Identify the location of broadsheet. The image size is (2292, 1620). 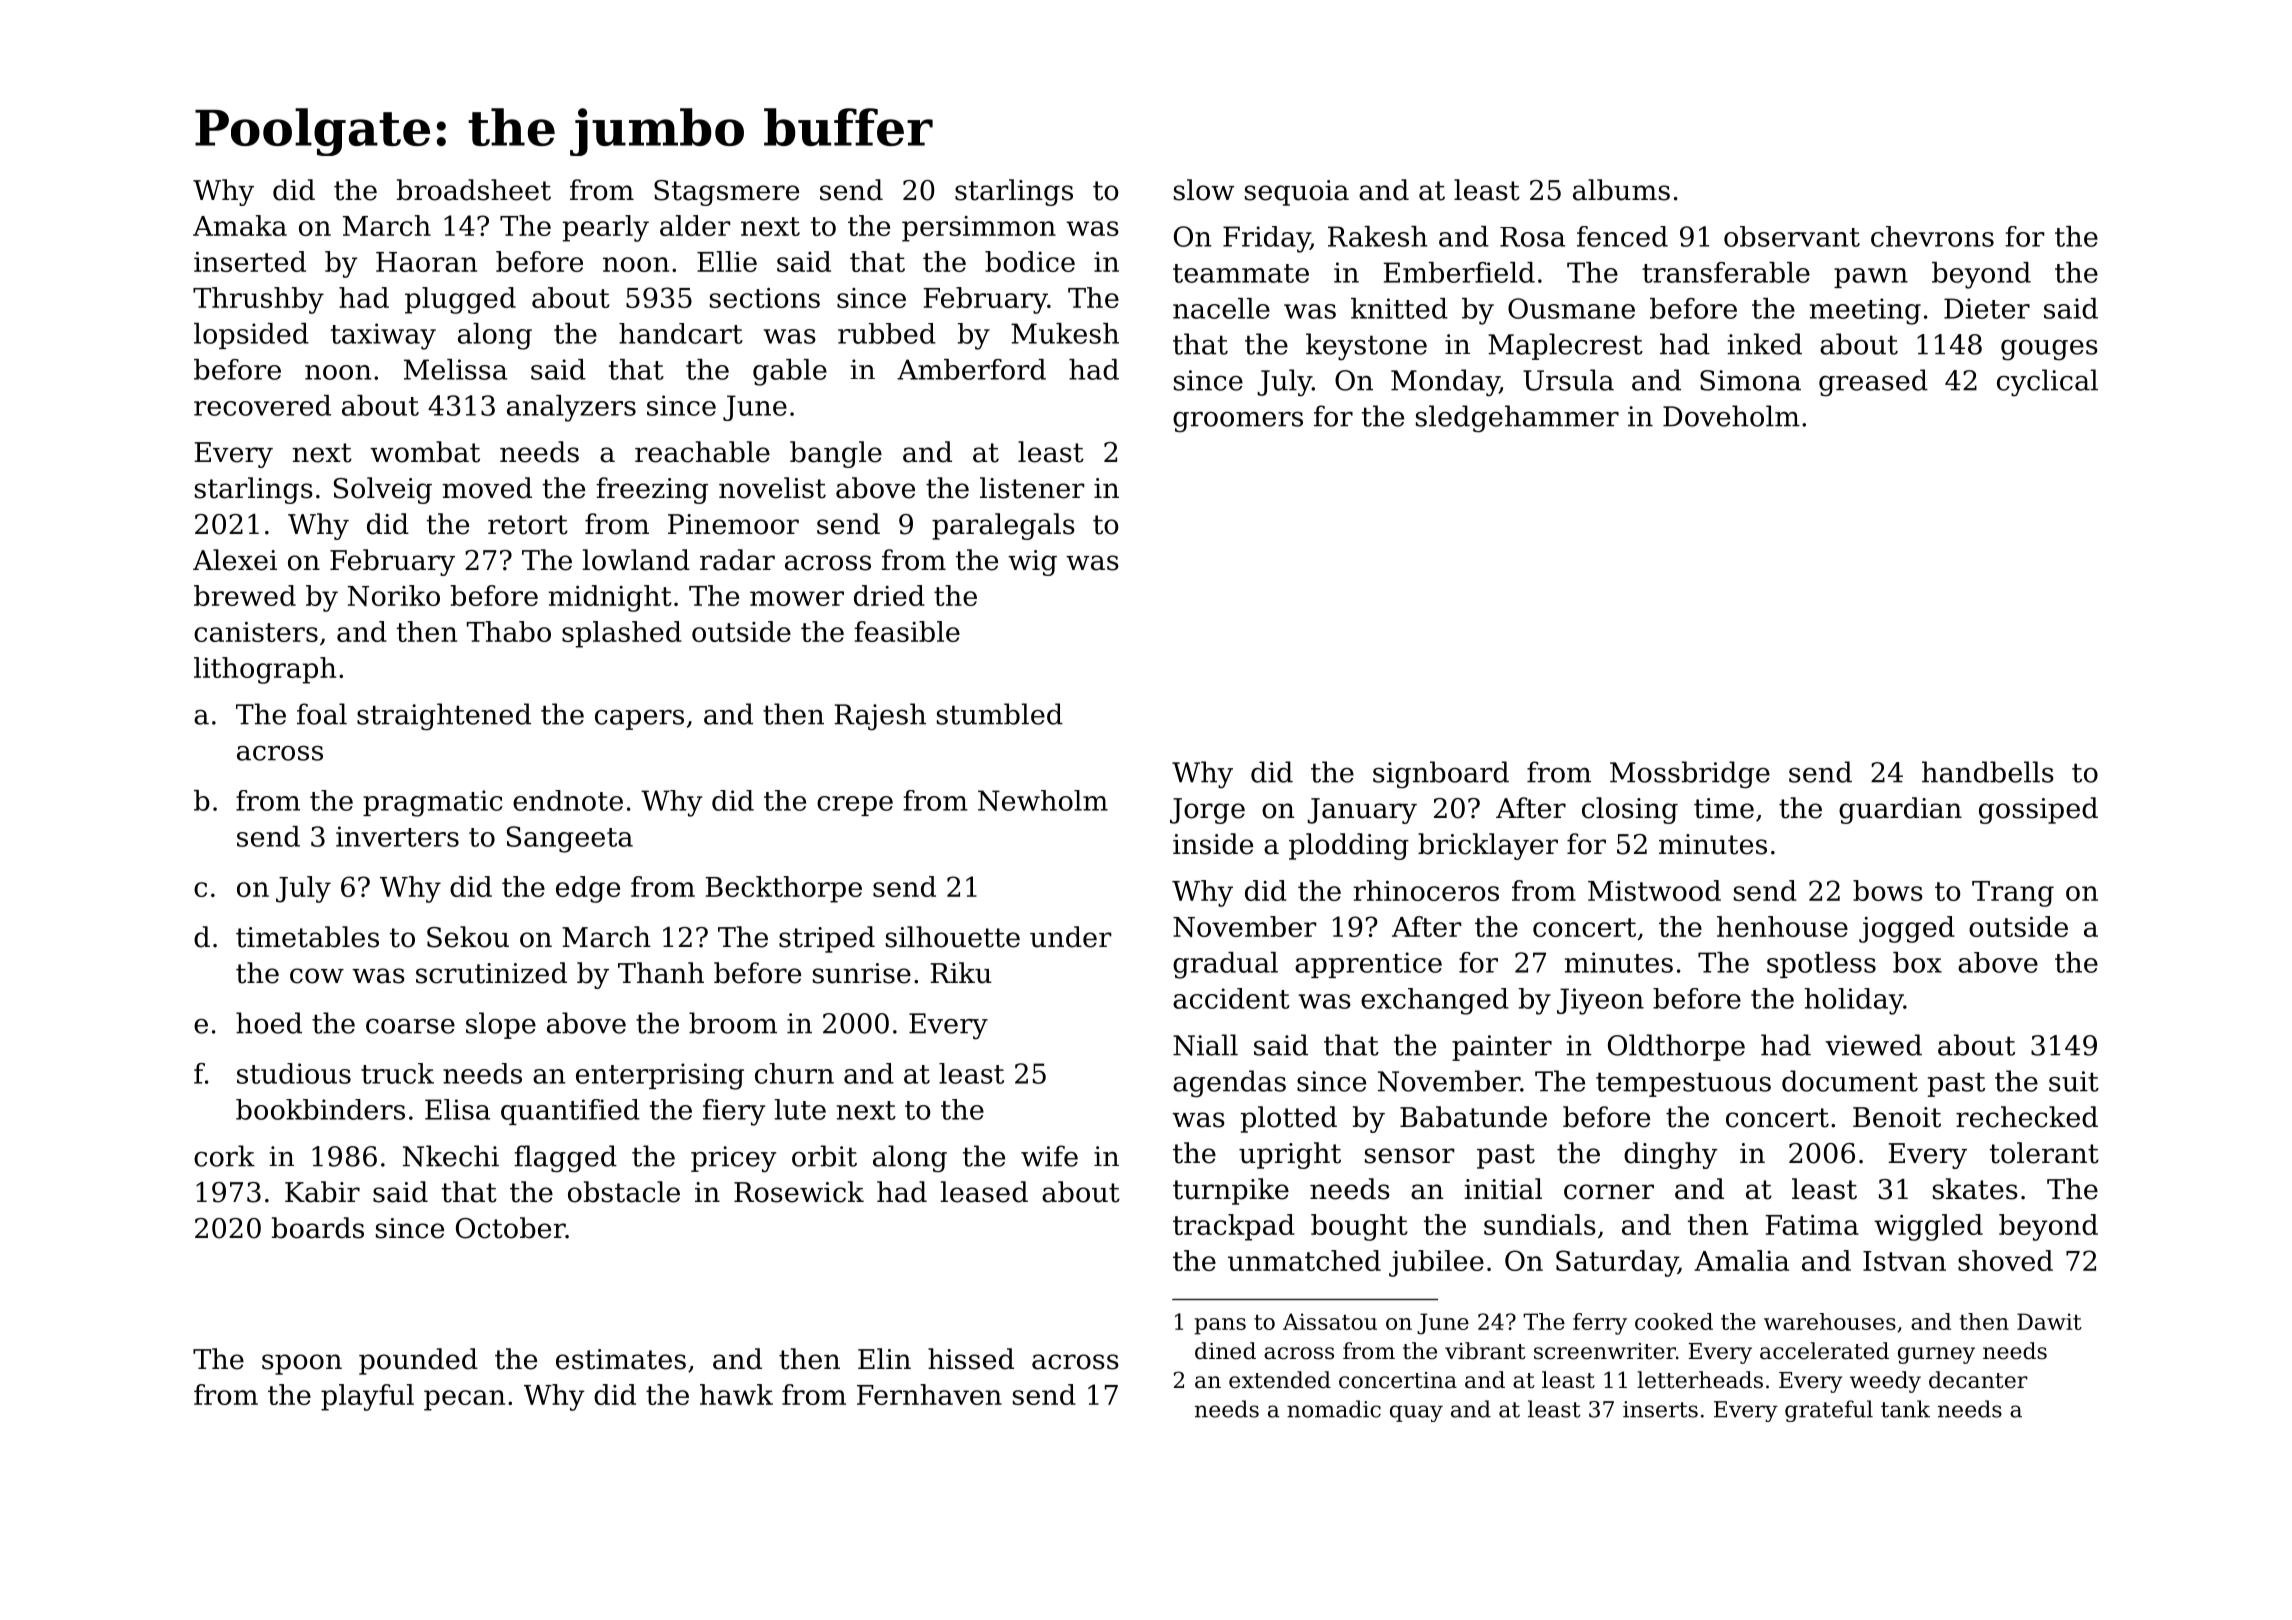
(474, 190).
